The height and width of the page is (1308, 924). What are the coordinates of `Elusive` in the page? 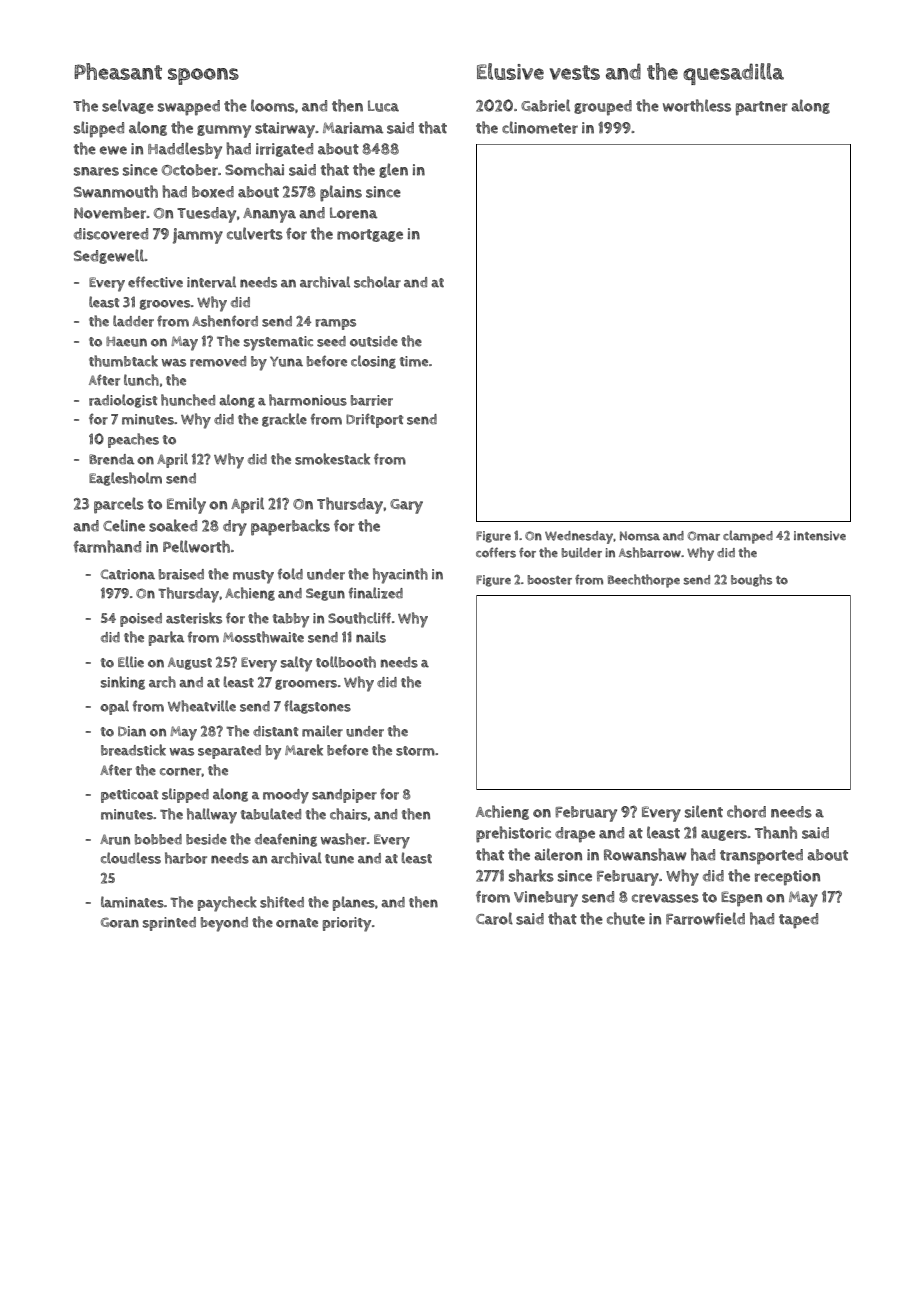 It's located at (510, 71).
